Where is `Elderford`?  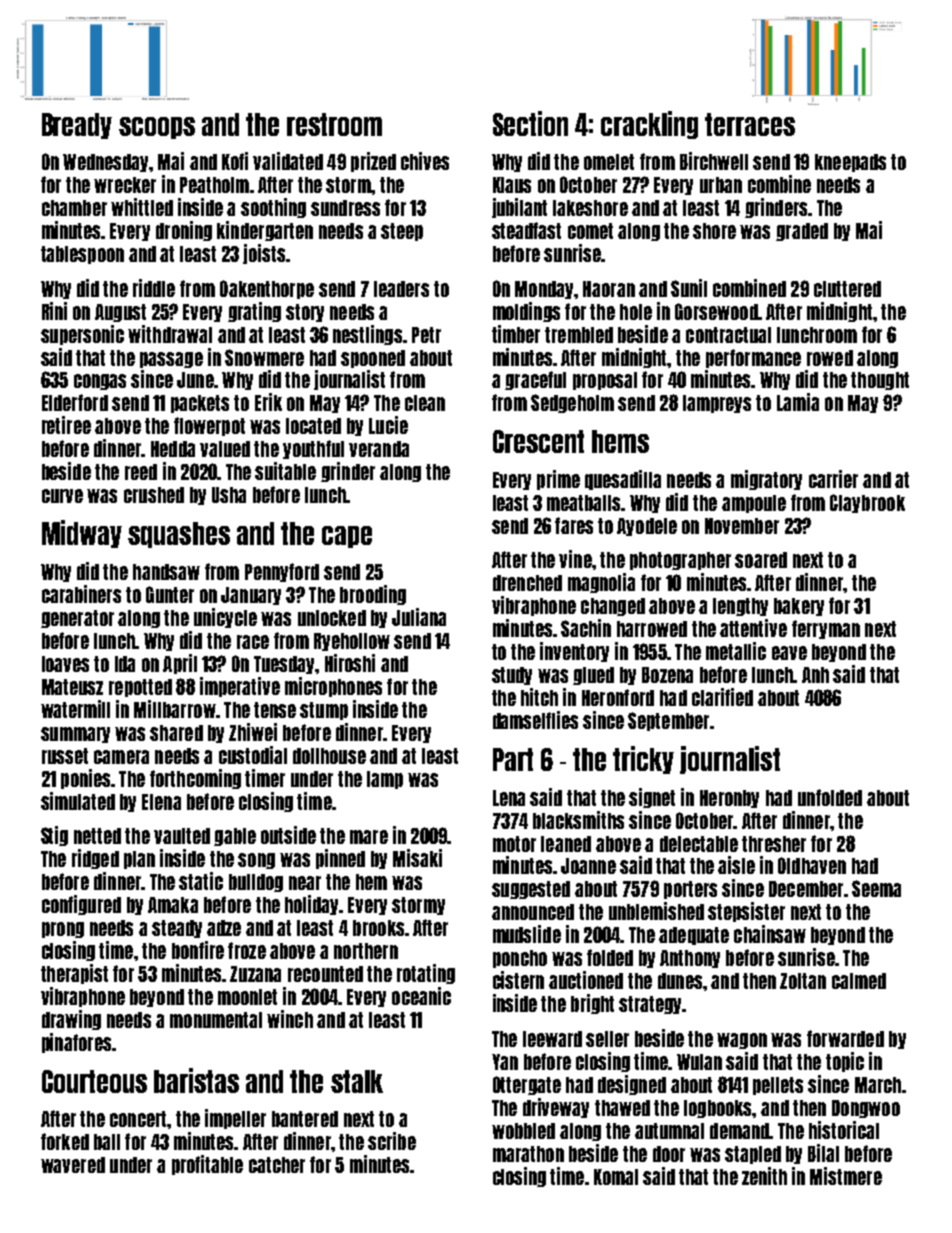 Elderford is located at coordinates (75, 402).
